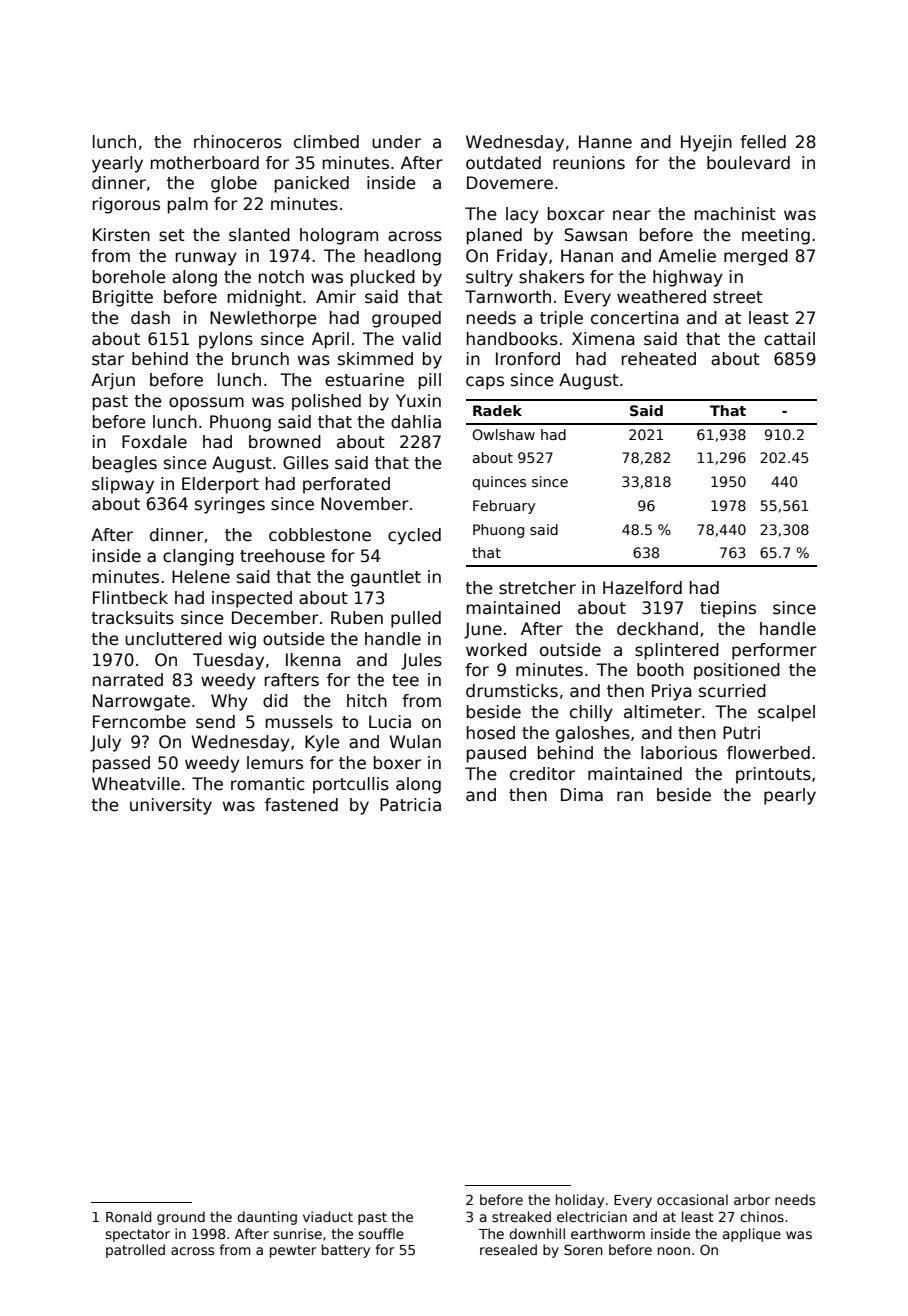  What do you see at coordinates (265, 298) in the screenshot?
I see `midnight` at bounding box center [265, 298].
